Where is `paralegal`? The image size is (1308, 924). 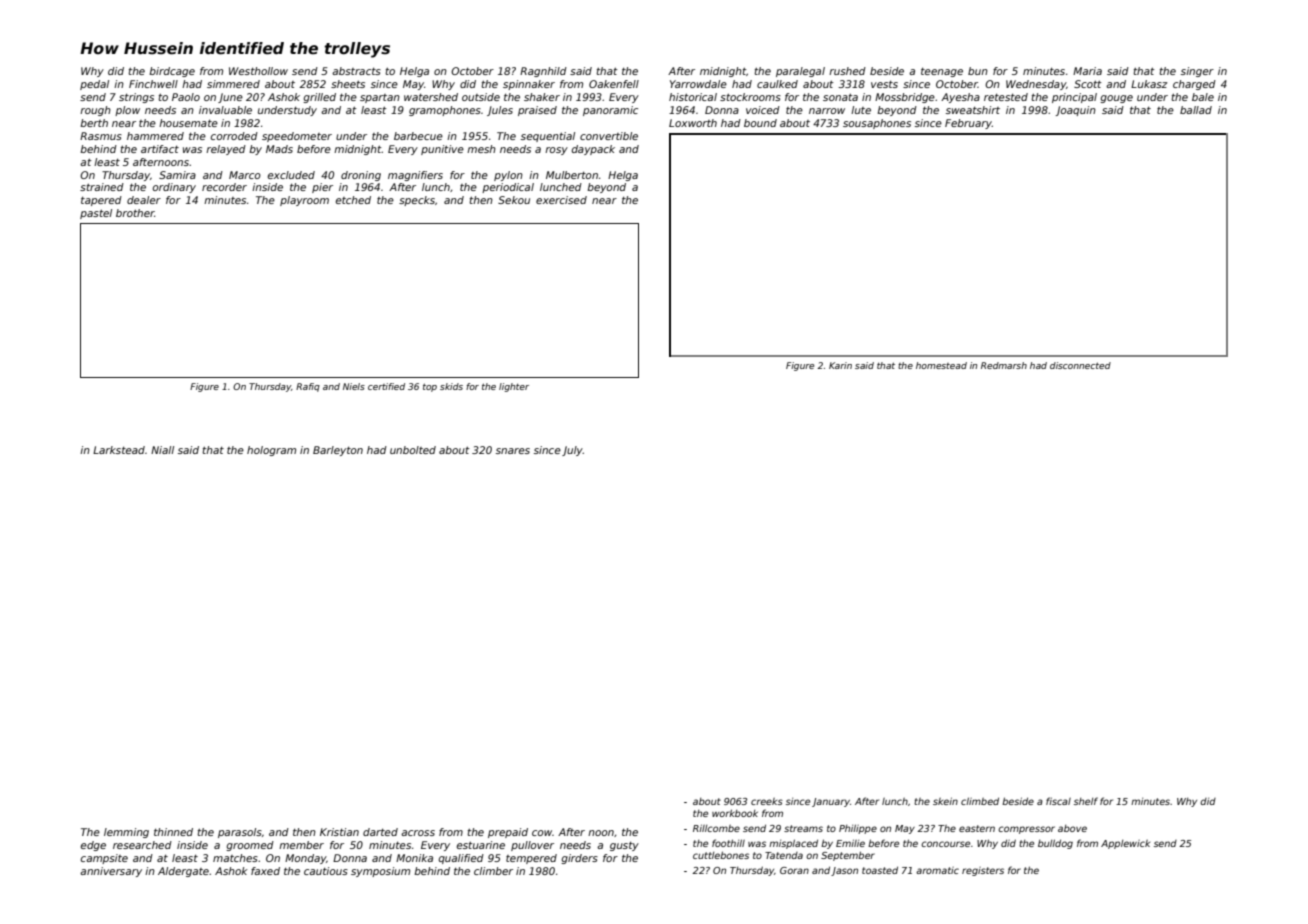
paralegal is located at coordinates (800, 72).
